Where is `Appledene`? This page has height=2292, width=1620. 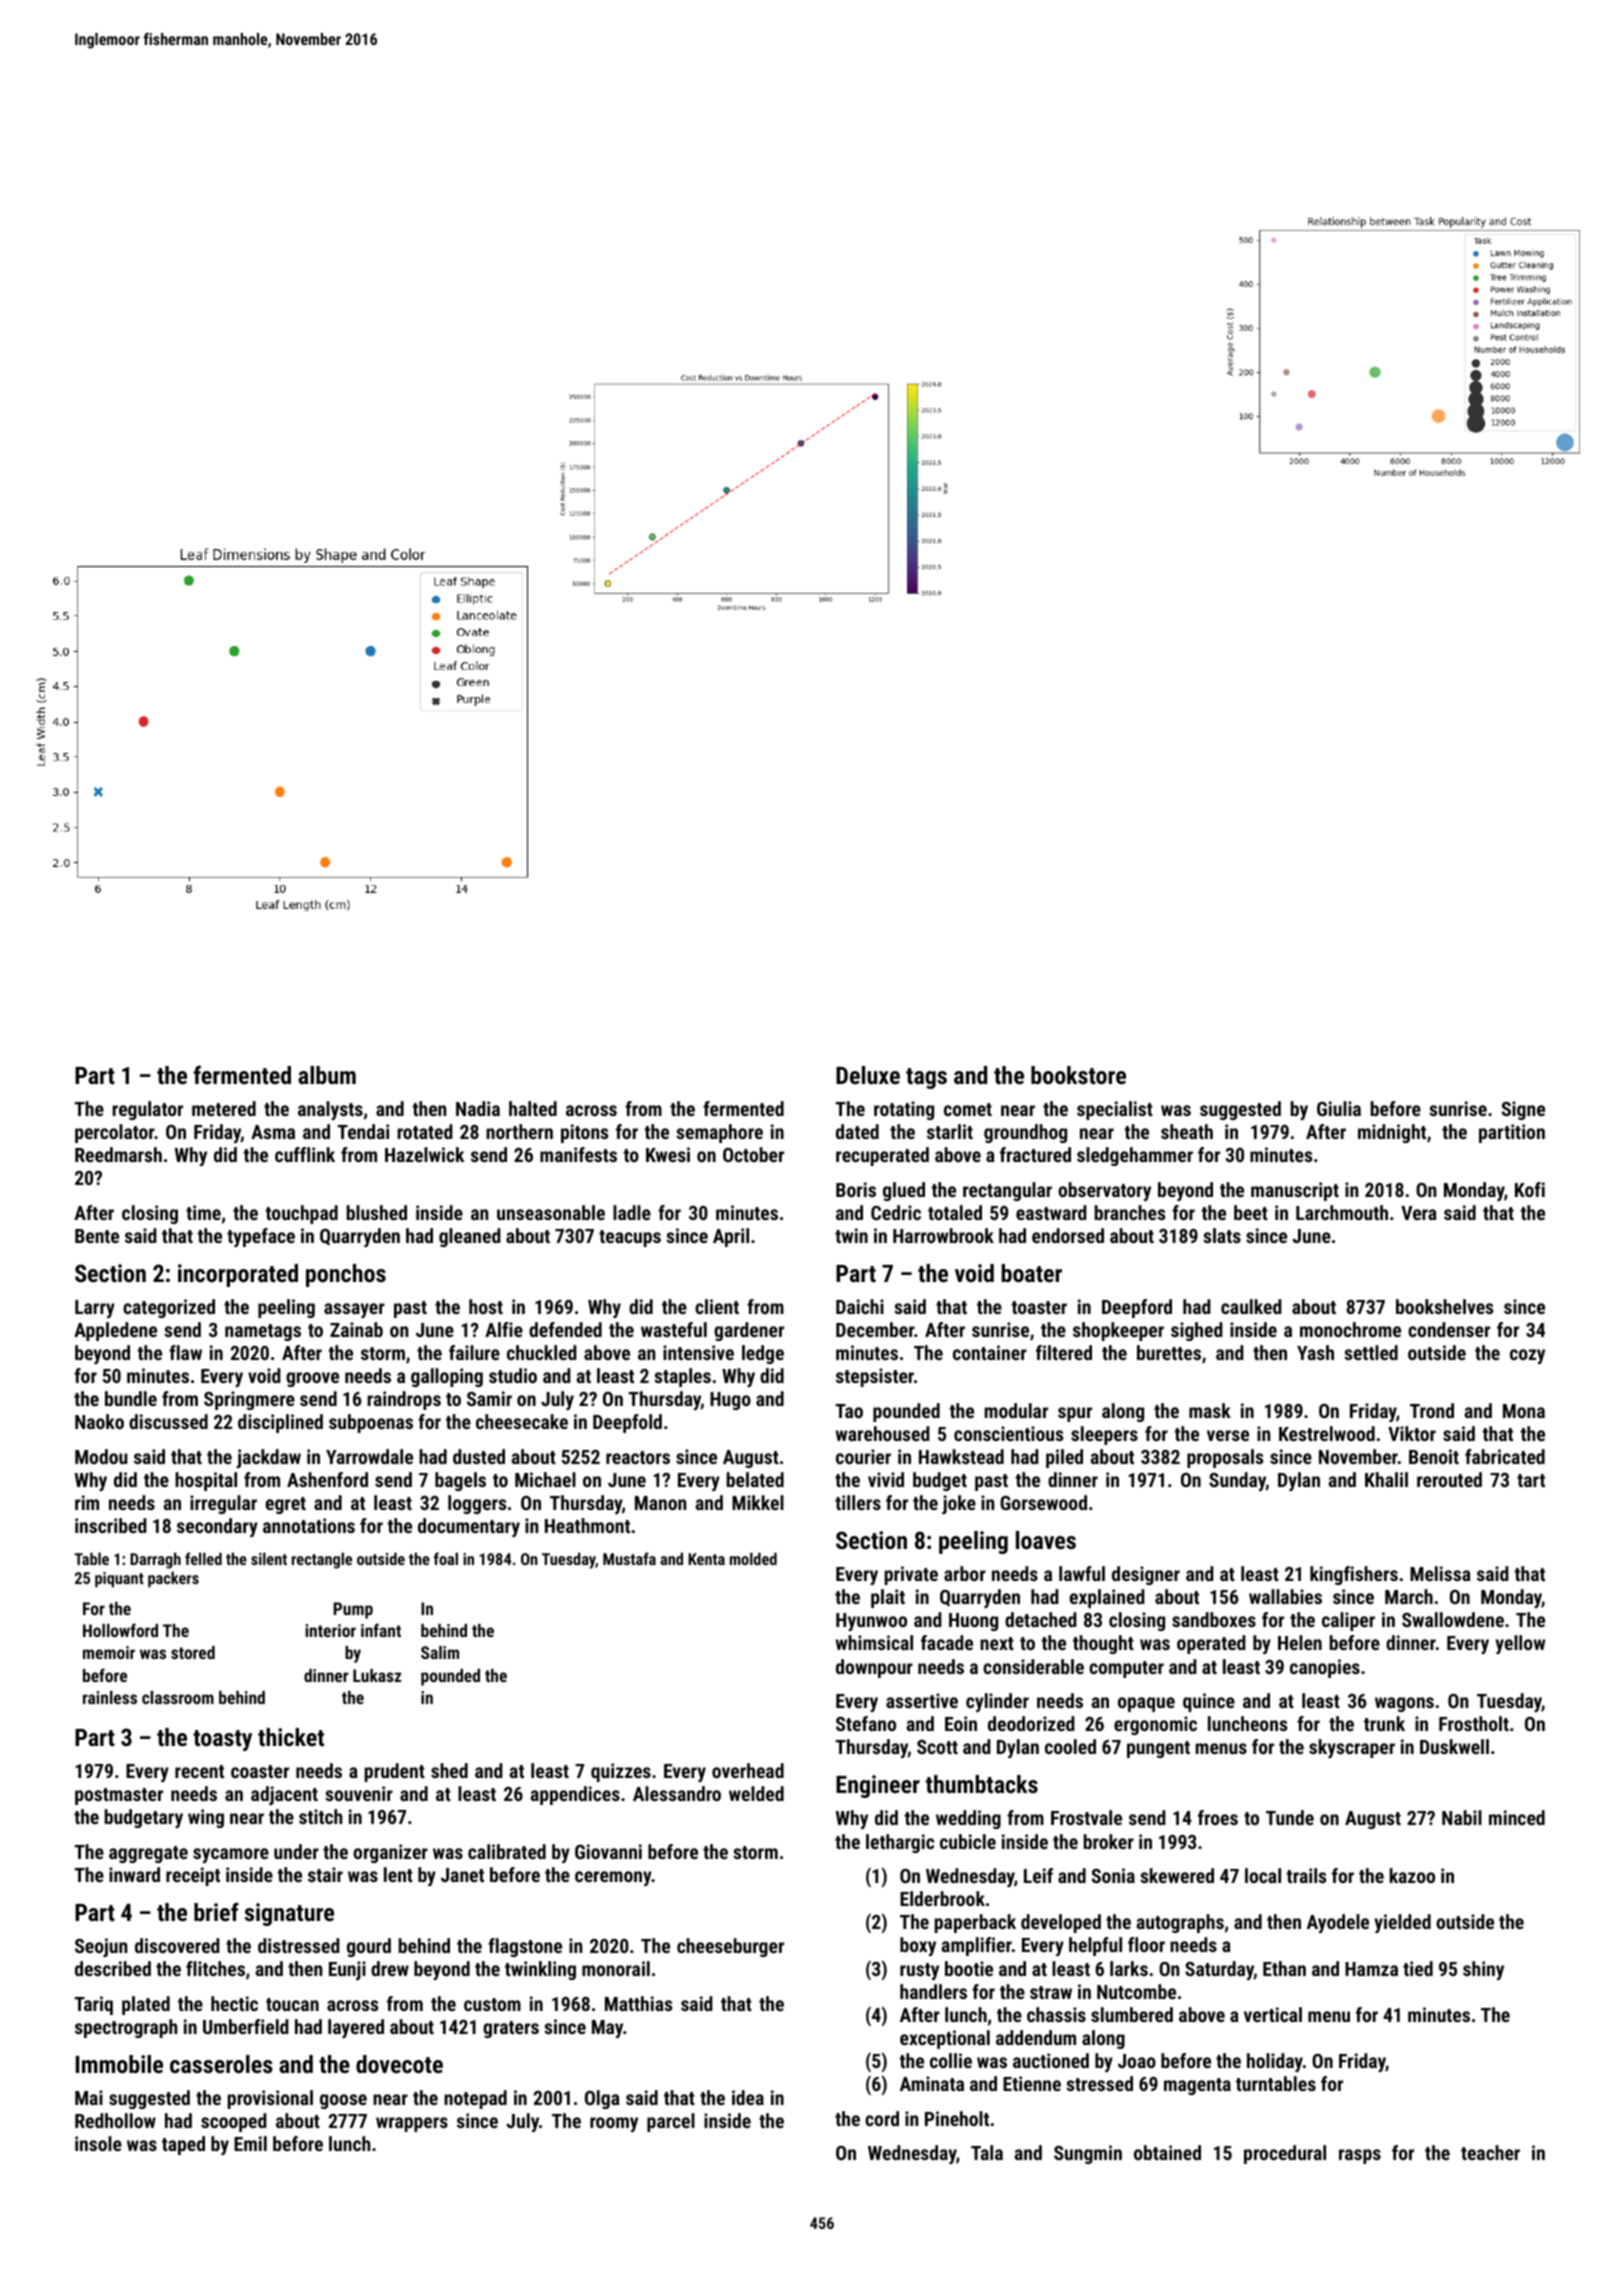 Appledene is located at coordinates (115, 1331).
